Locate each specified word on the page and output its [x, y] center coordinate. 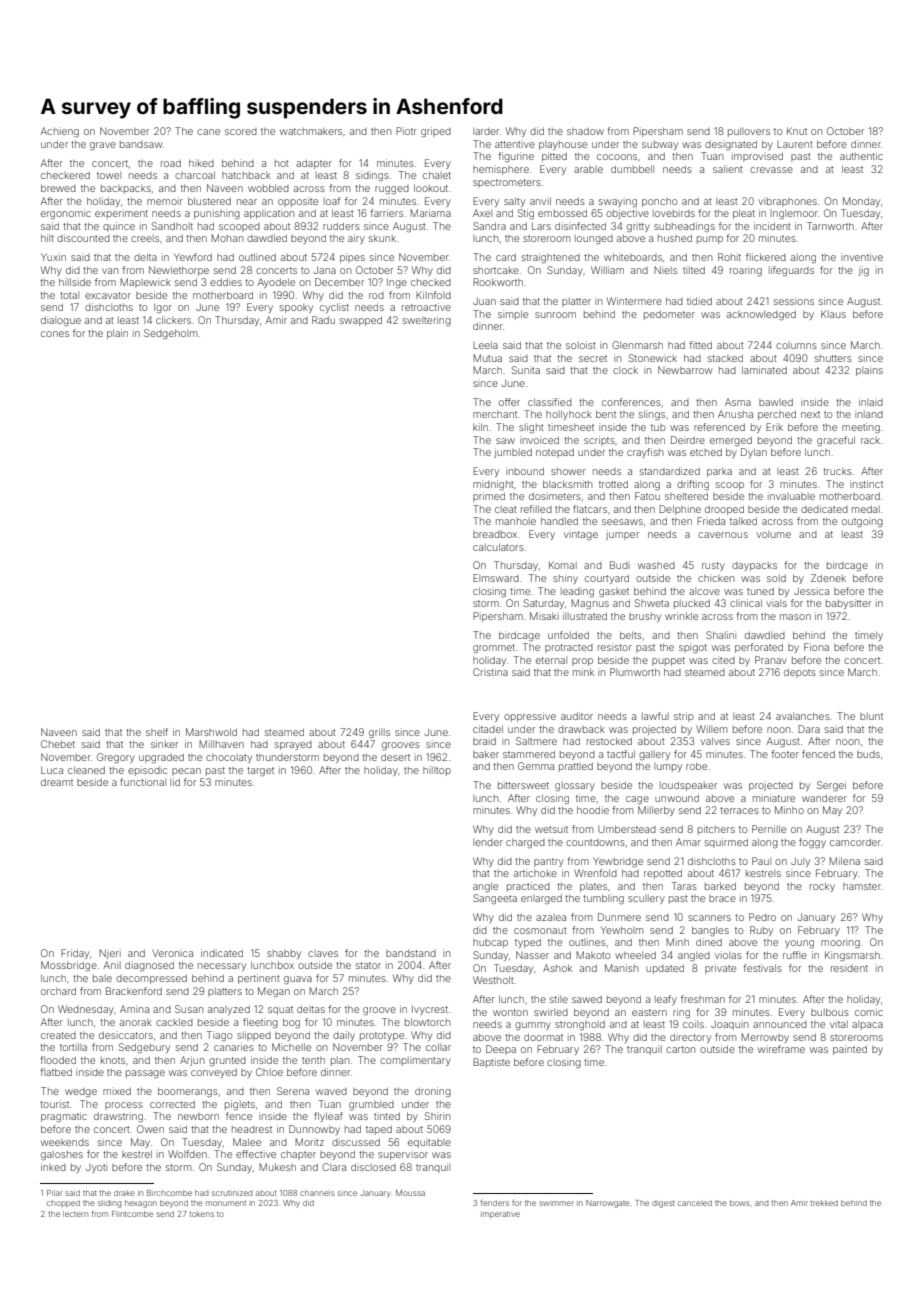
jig [864, 271]
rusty [713, 566]
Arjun [192, 1061]
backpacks [126, 189]
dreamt [57, 782]
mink [583, 672]
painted [850, 1050]
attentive [515, 144]
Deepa [501, 1050]
